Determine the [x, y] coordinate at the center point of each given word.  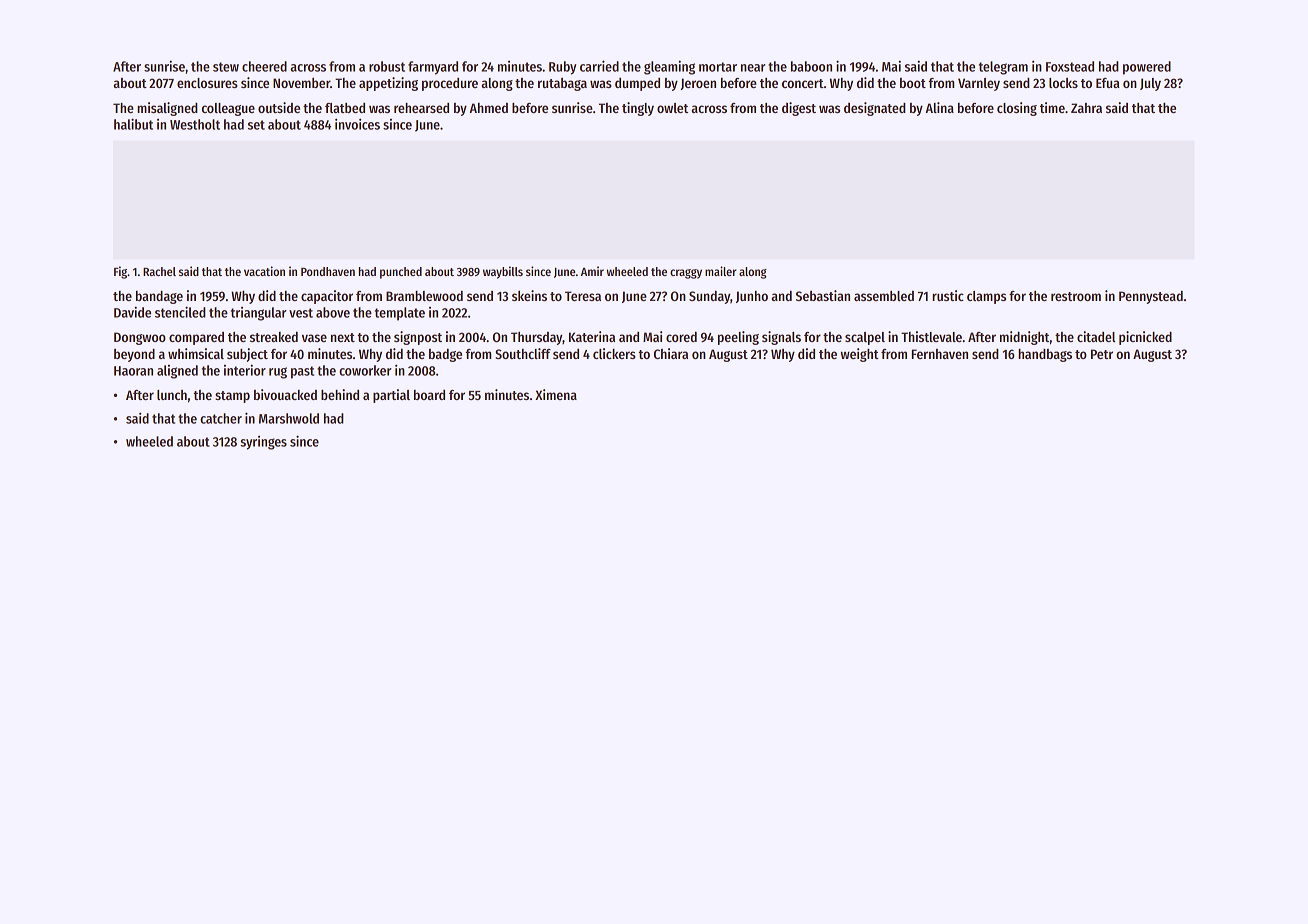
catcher [221, 418]
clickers [614, 353]
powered [1147, 68]
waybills [503, 272]
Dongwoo [140, 338]
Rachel [159, 271]
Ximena [556, 394]
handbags [1045, 355]
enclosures [207, 83]
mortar [718, 67]
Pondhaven [328, 271]
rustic [948, 295]
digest [799, 109]
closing [1017, 109]
